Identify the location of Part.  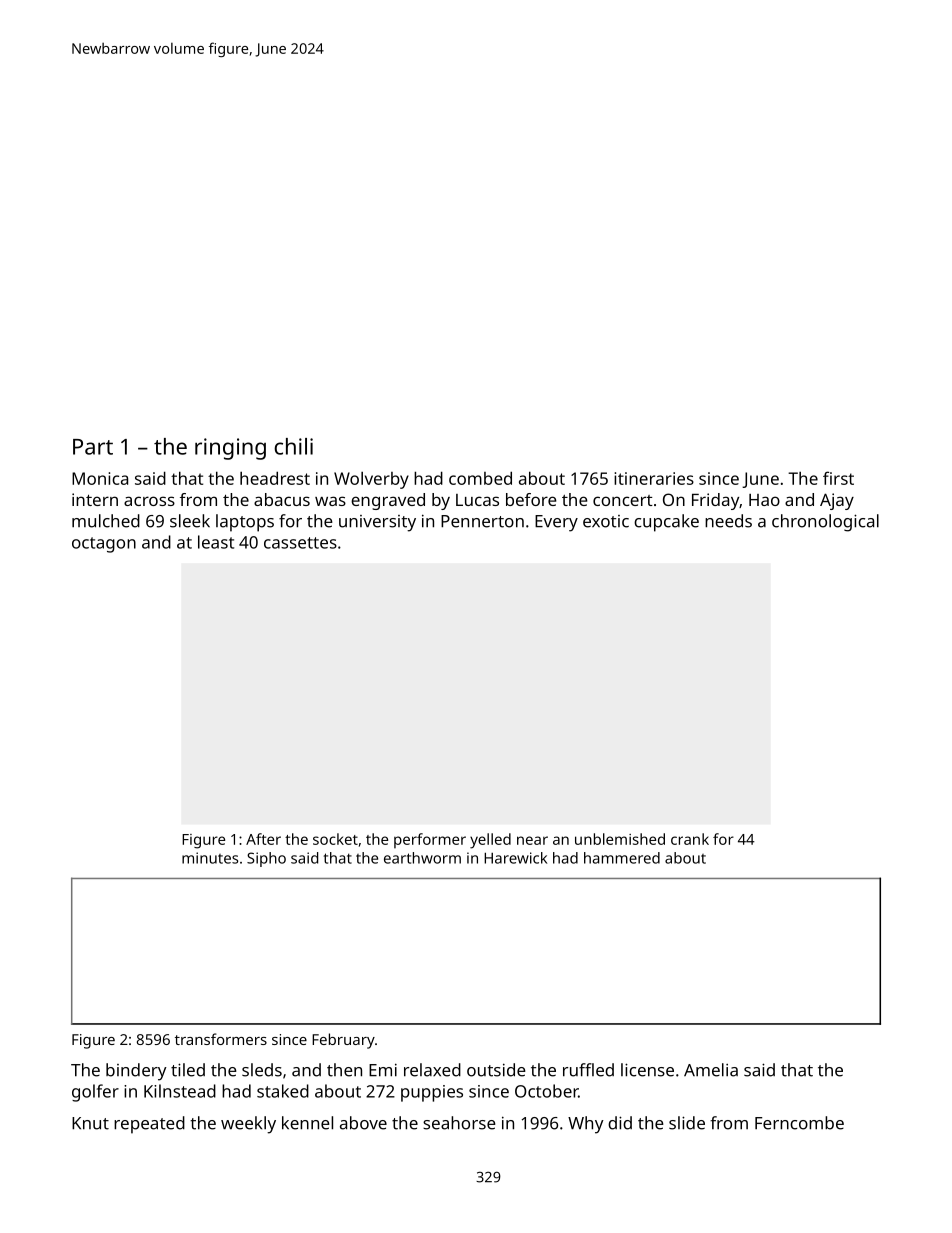
(93, 447).
